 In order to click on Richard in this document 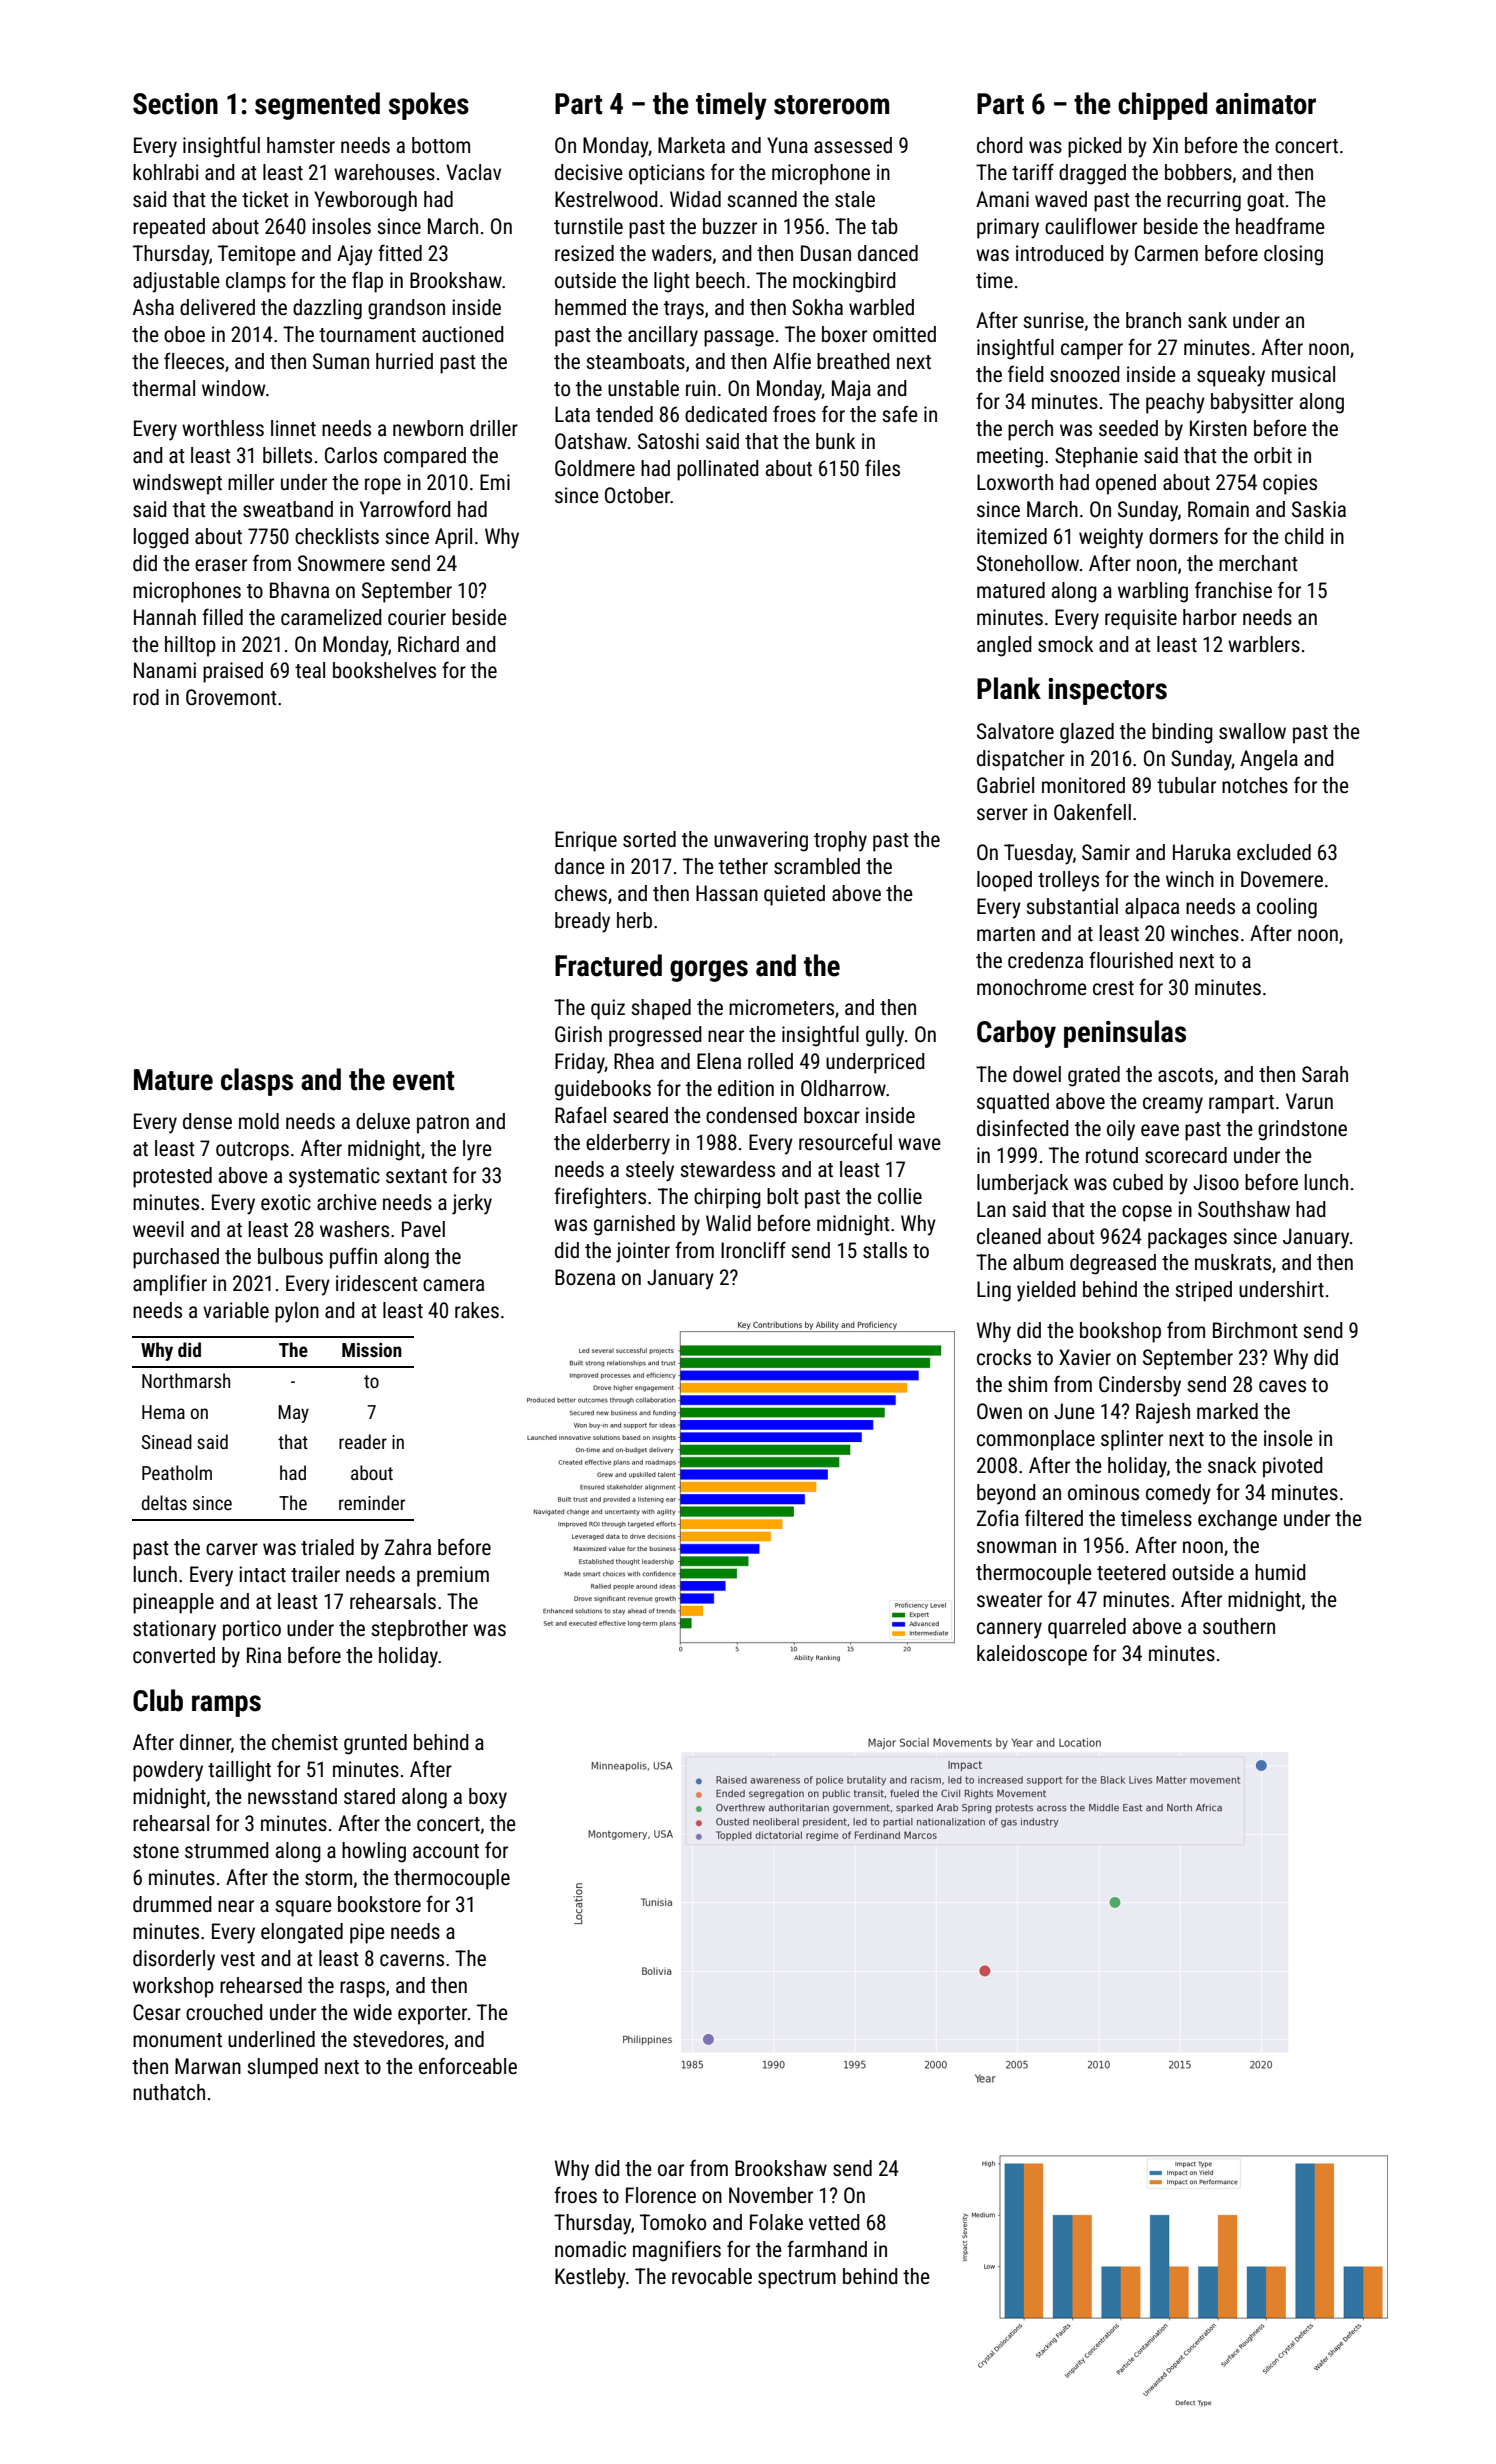, I will do `click(428, 644)`.
